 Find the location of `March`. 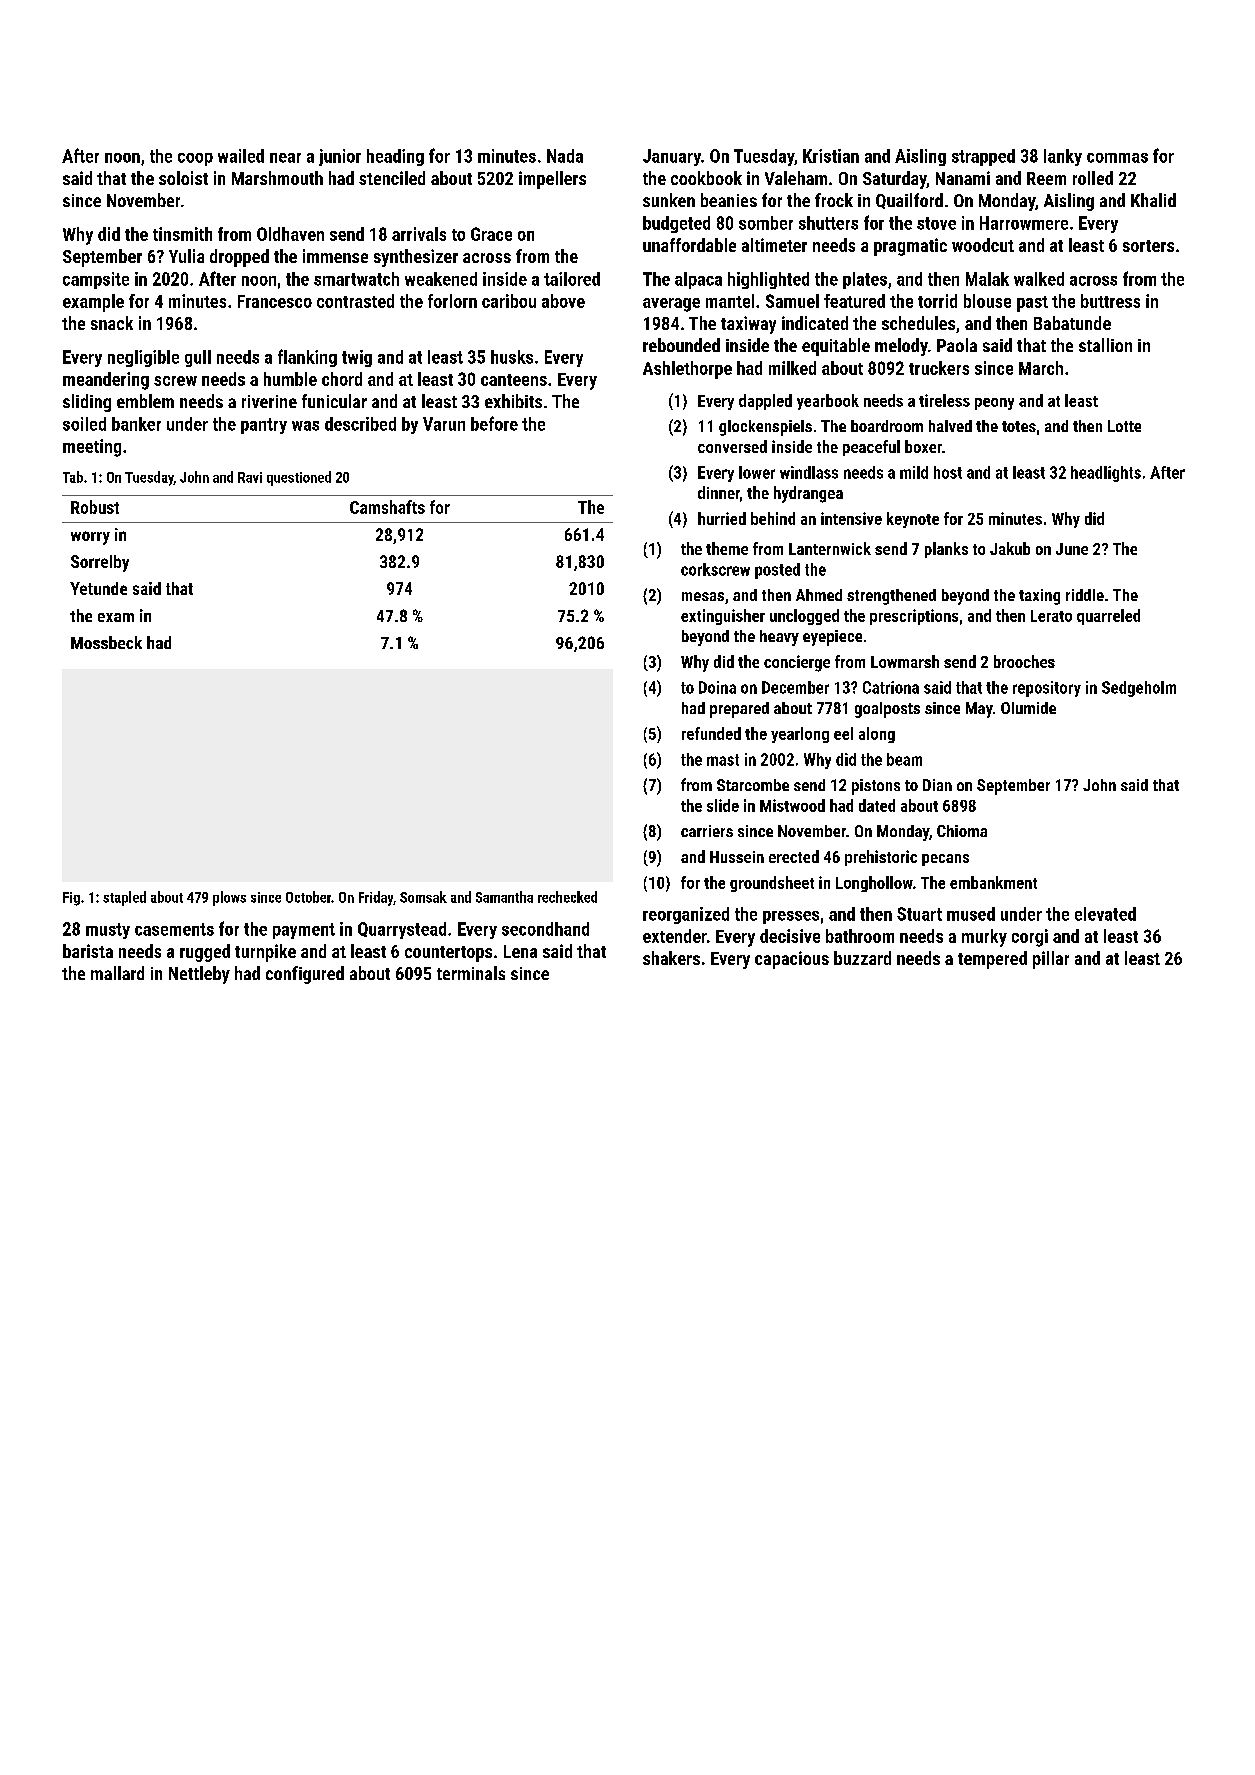

March is located at coordinates (1041, 368).
